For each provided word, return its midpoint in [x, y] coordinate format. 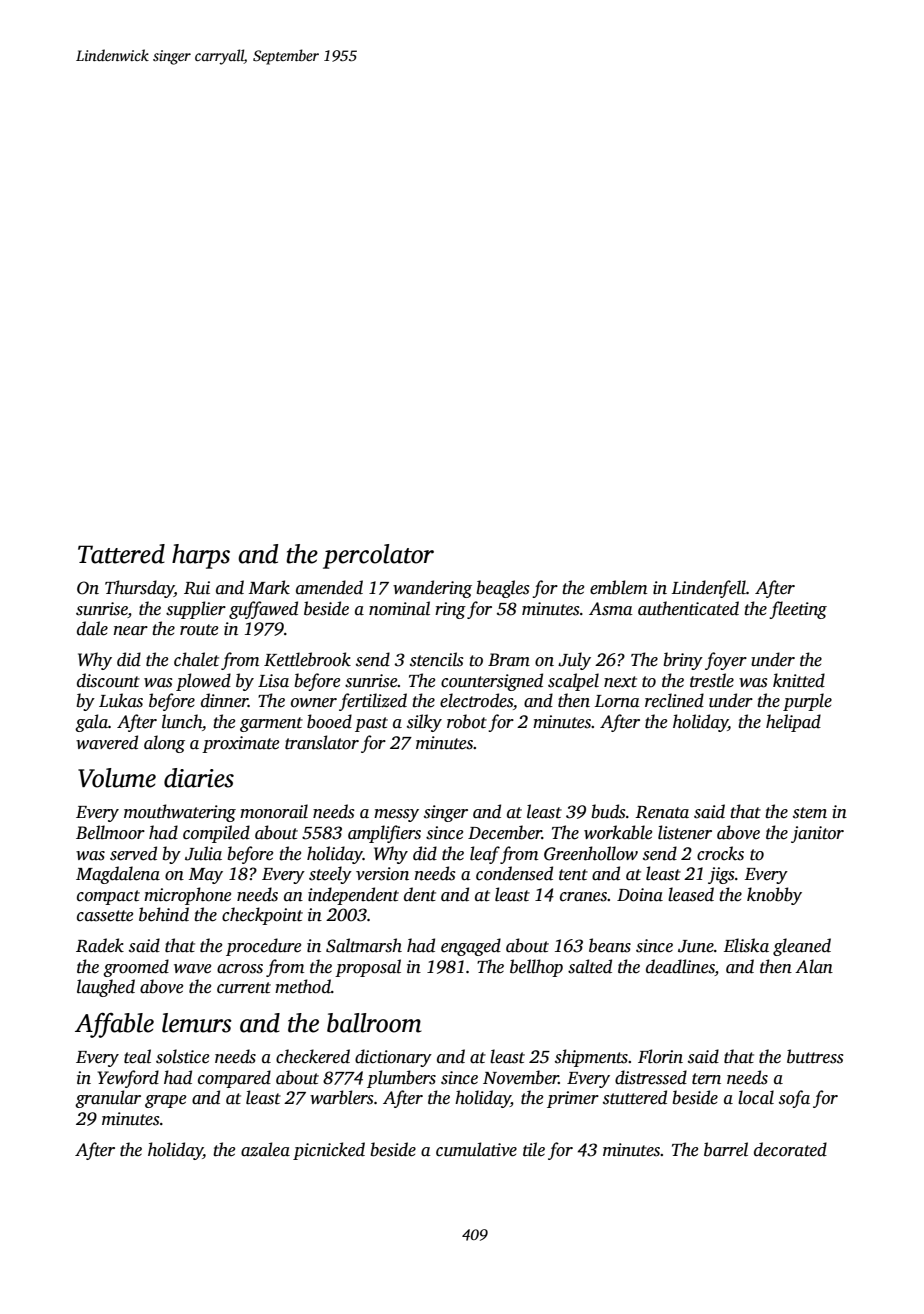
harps [201, 556]
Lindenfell [709, 589]
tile [534, 1149]
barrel [726, 1149]
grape [165, 1101]
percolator [378, 556]
